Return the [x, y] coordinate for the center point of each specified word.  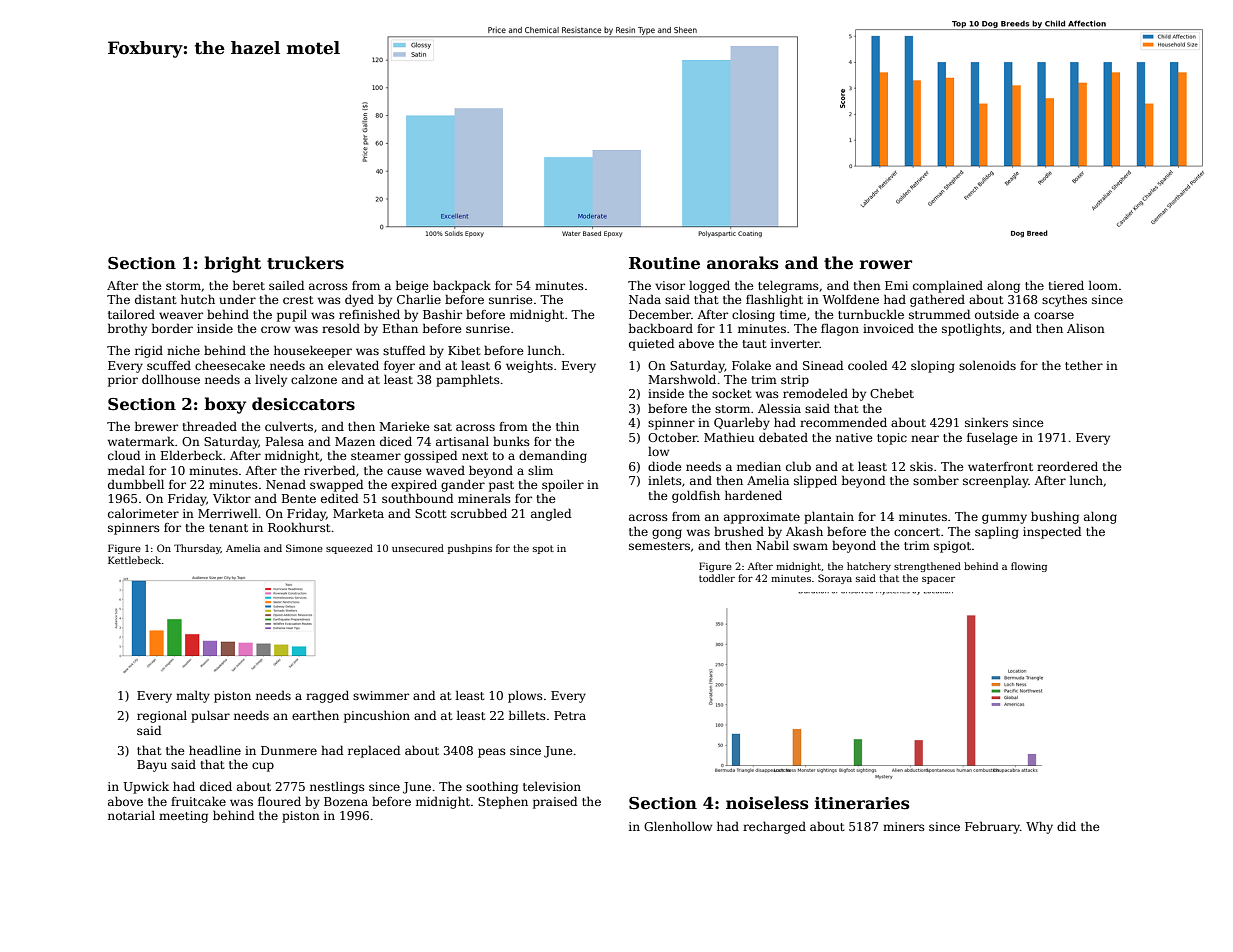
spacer [938, 580]
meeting [183, 817]
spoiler [563, 486]
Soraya [835, 579]
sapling [997, 533]
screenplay [996, 482]
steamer [376, 456]
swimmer [381, 695]
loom [1103, 285]
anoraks [742, 263]
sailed [286, 285]
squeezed [349, 549]
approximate [762, 518]
